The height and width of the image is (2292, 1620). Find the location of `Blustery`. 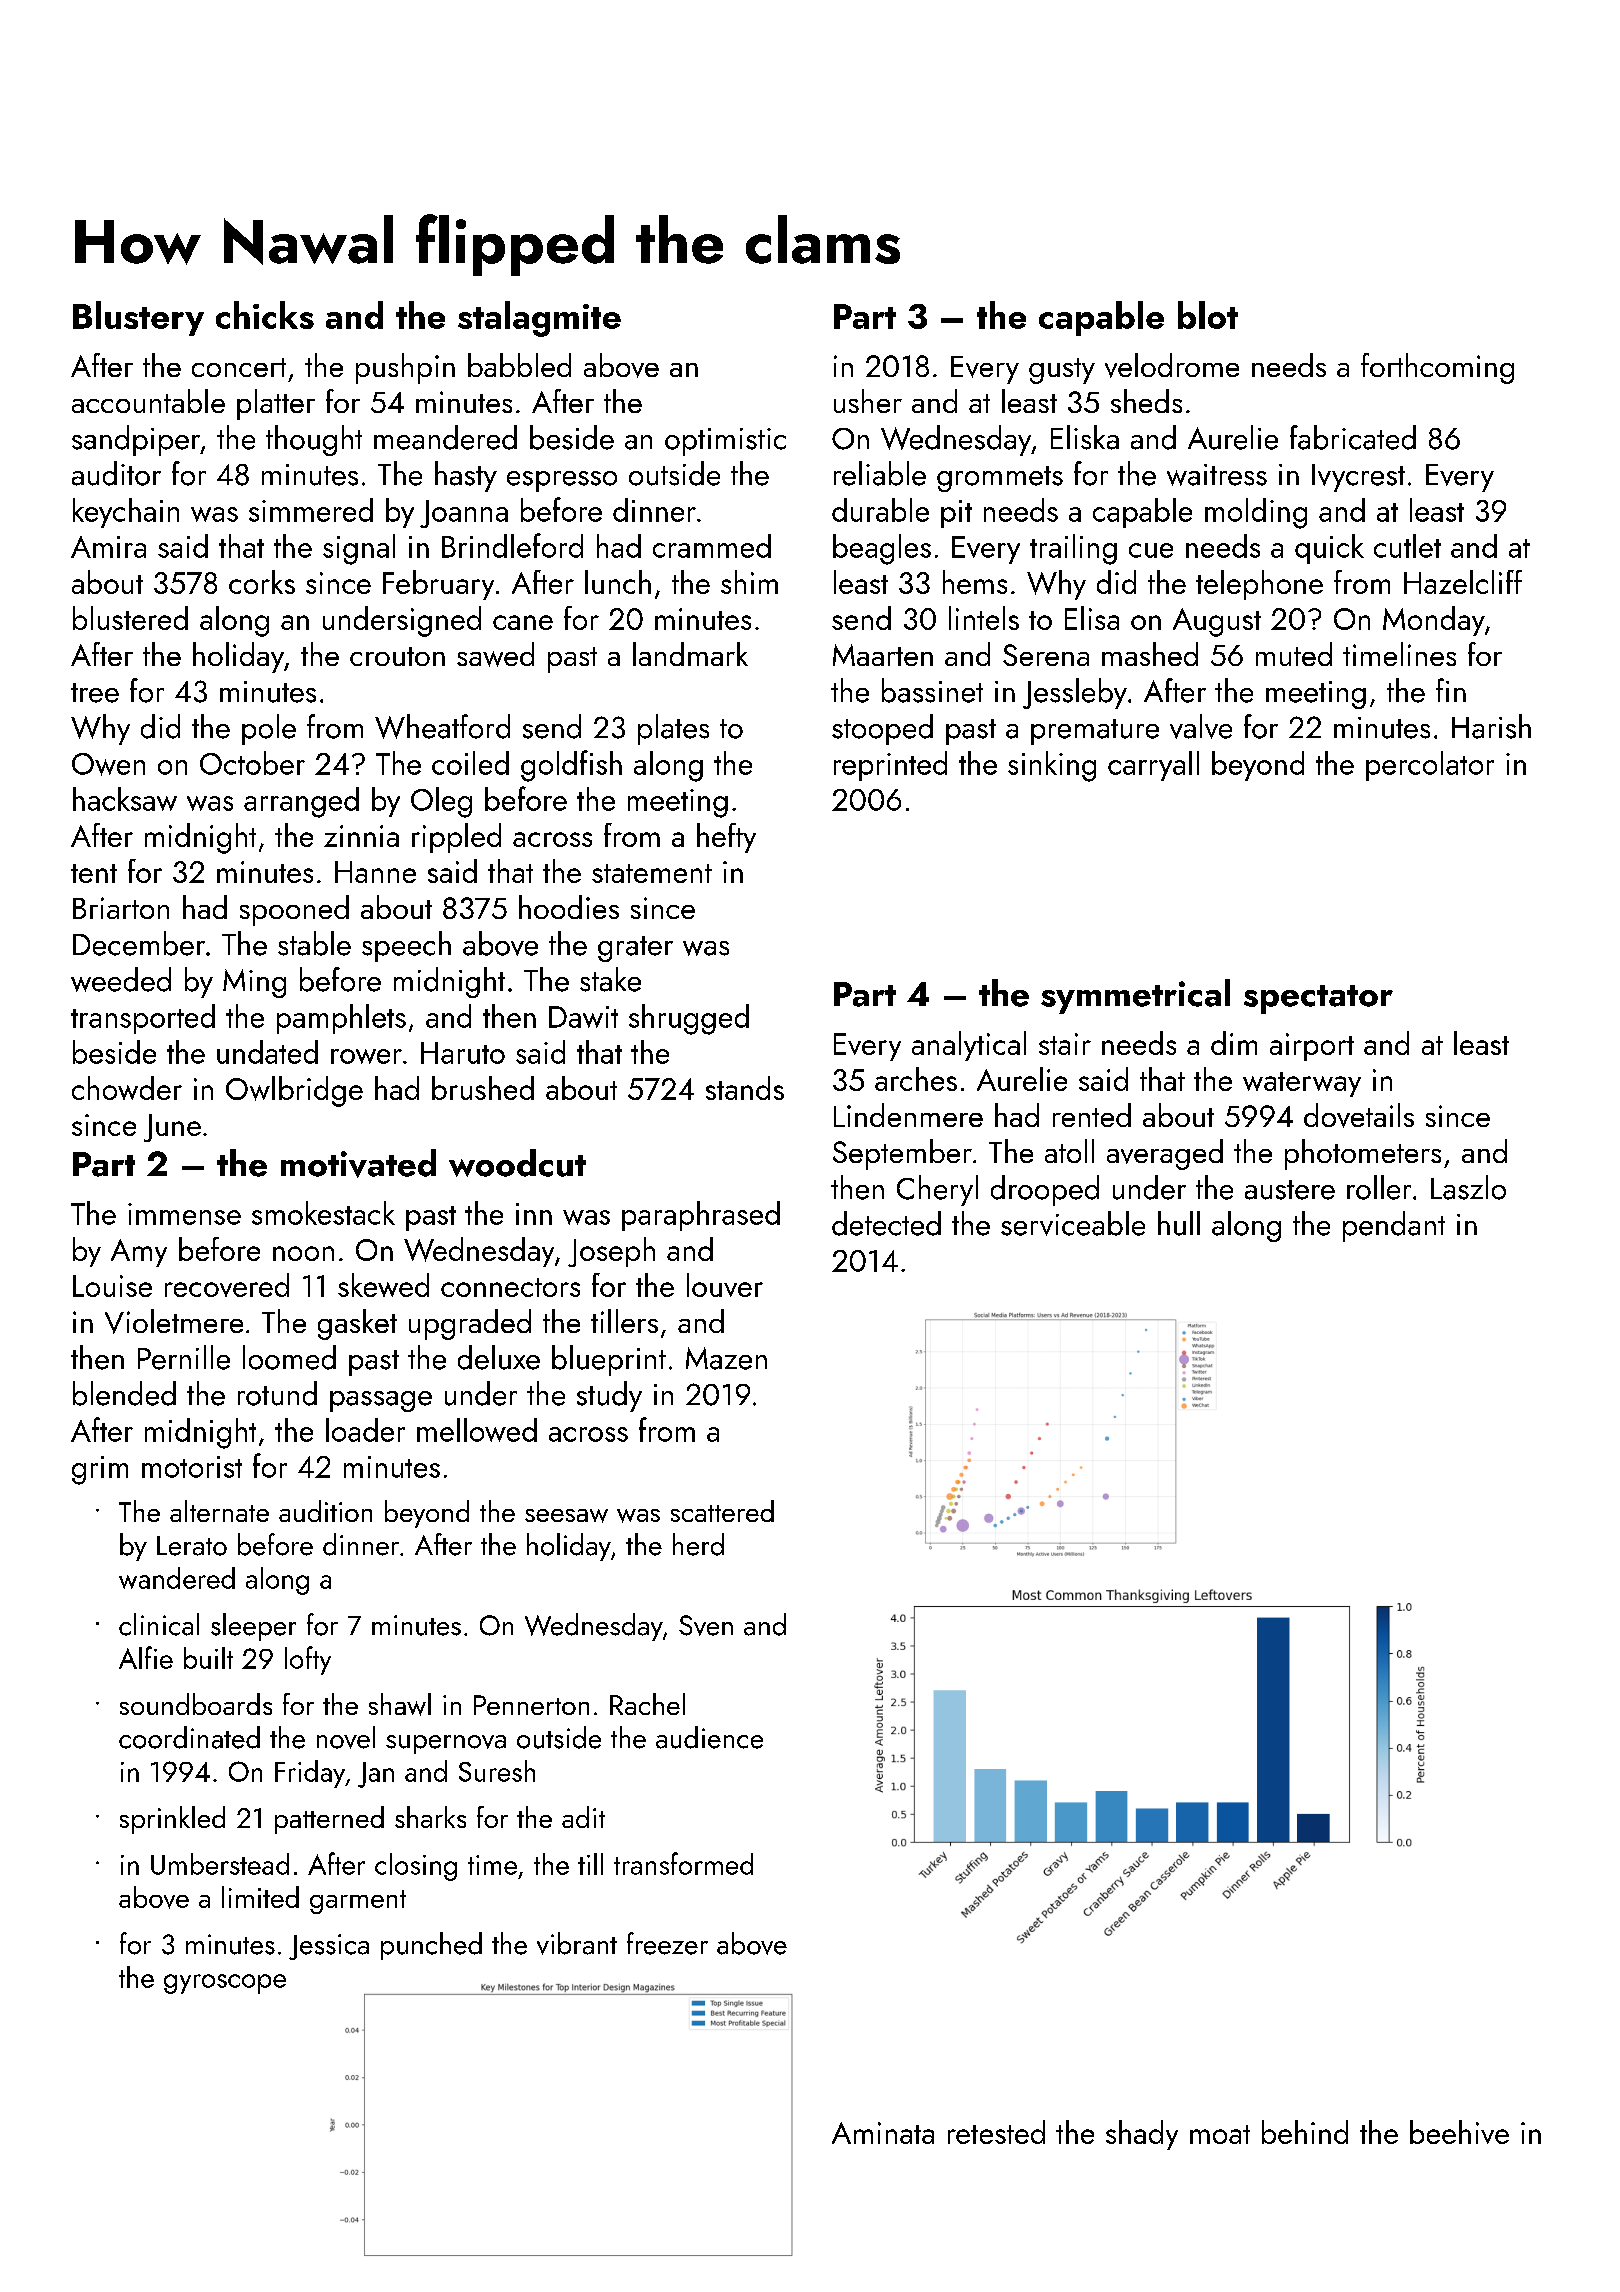

Blustery is located at coordinates (138, 318).
